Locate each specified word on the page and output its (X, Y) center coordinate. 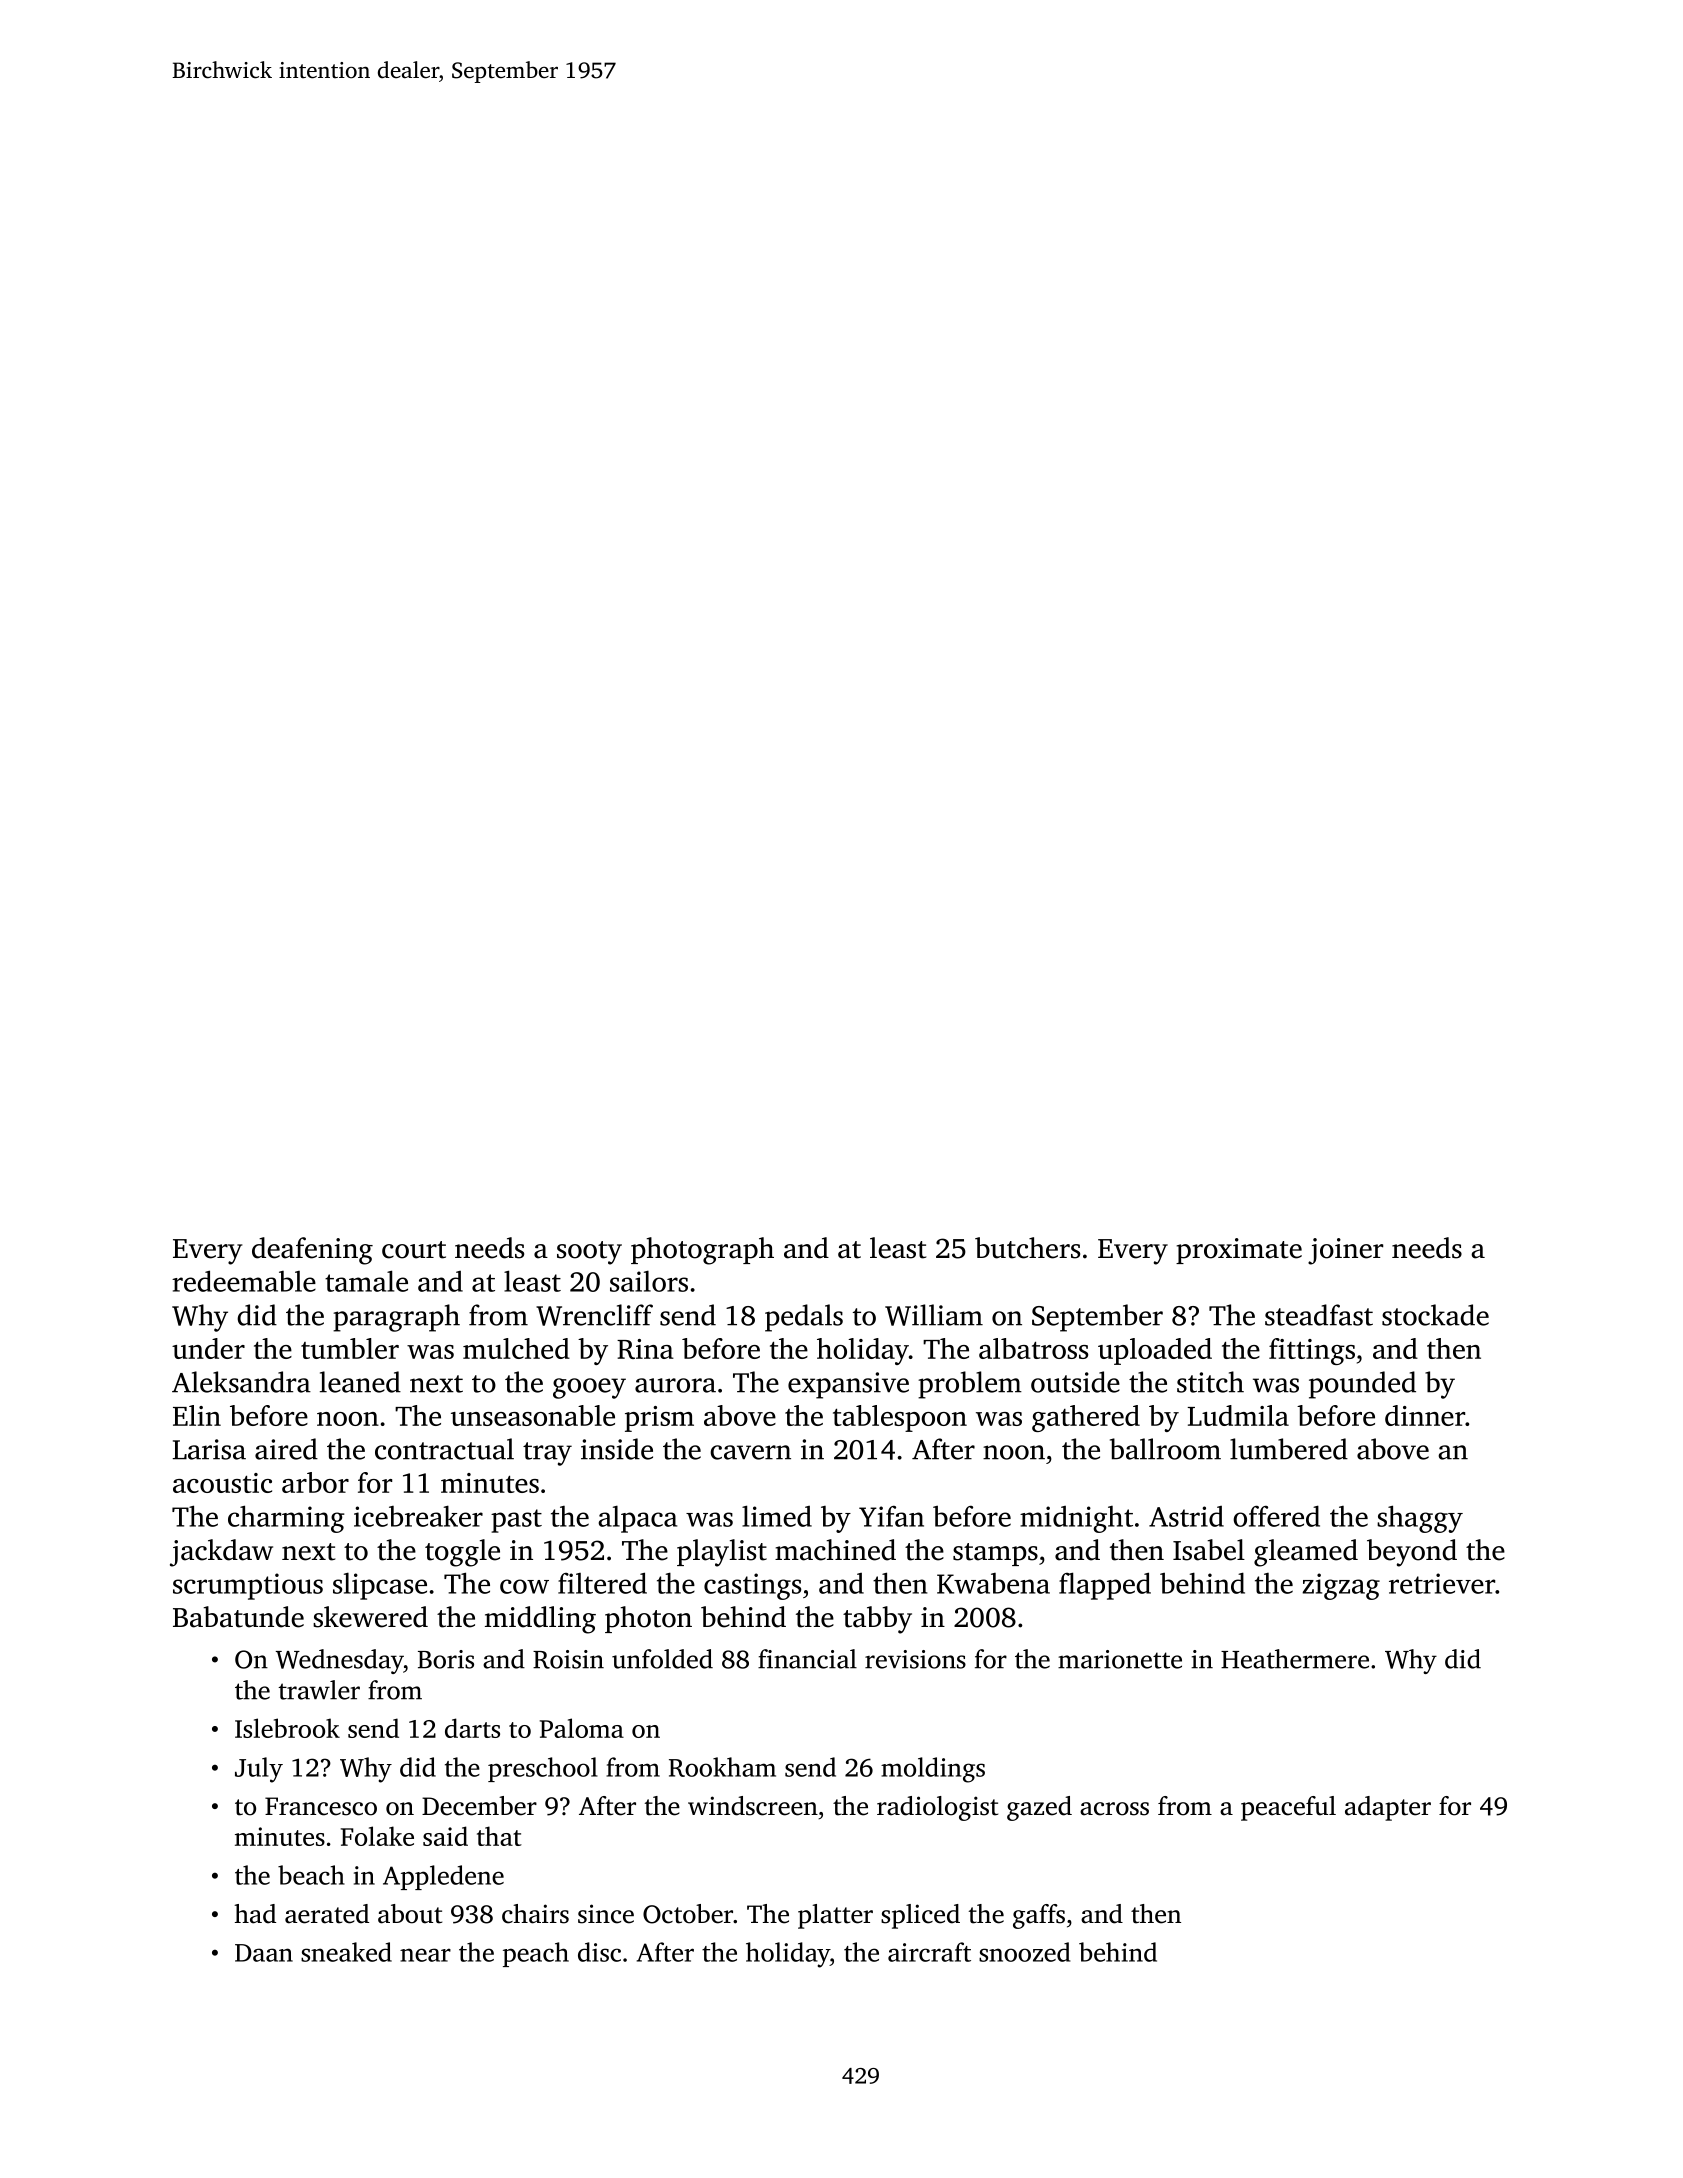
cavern (750, 1452)
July (259, 1770)
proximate (1239, 1251)
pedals (804, 1318)
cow (524, 1586)
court (414, 1250)
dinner (1425, 1415)
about (410, 1914)
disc (599, 1952)
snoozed (1024, 1952)
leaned (360, 1382)
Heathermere (1295, 1659)
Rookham (722, 1767)
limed (777, 1516)
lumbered (1289, 1449)
